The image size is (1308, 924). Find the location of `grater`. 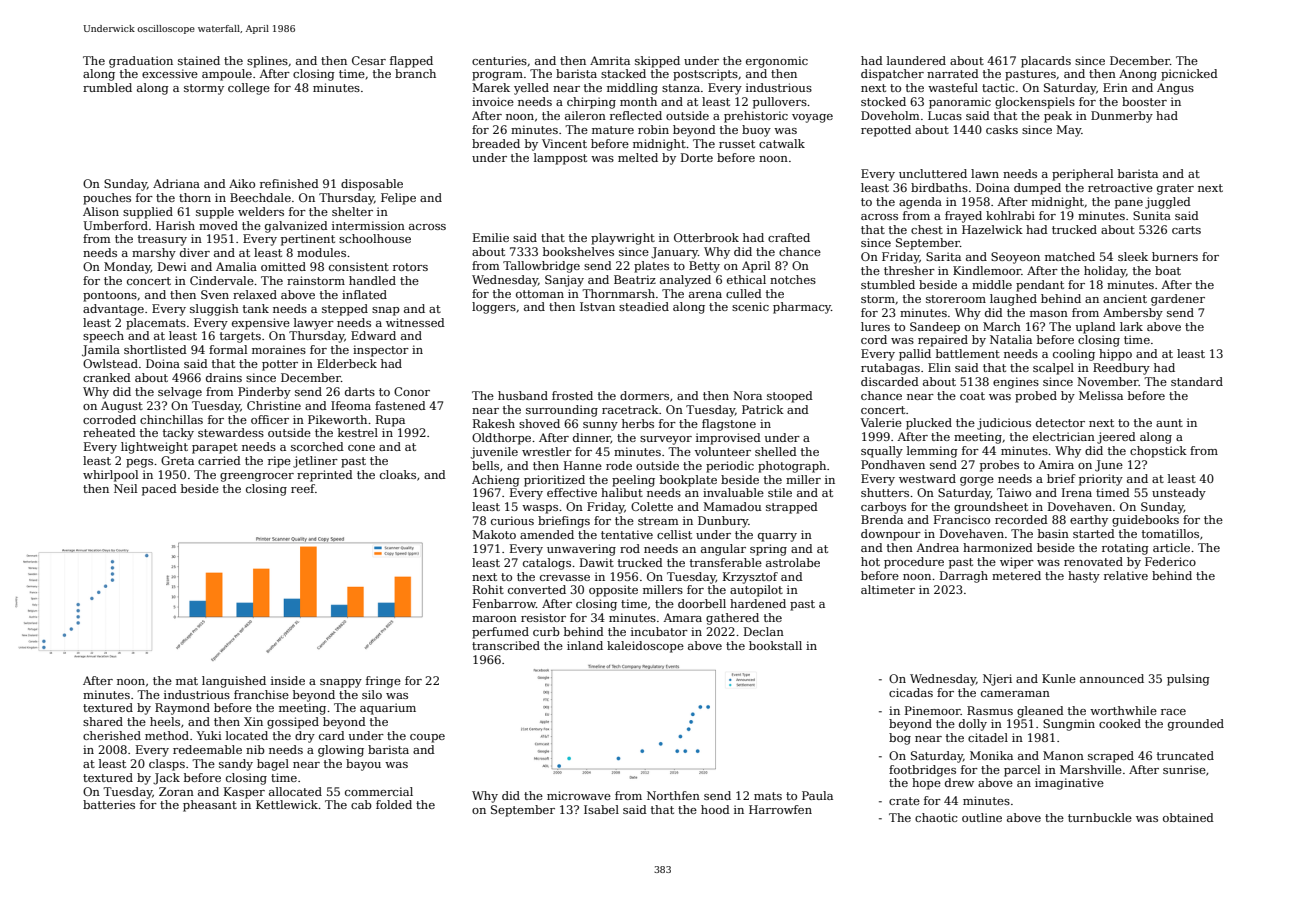

grater is located at coordinates (1175, 189).
